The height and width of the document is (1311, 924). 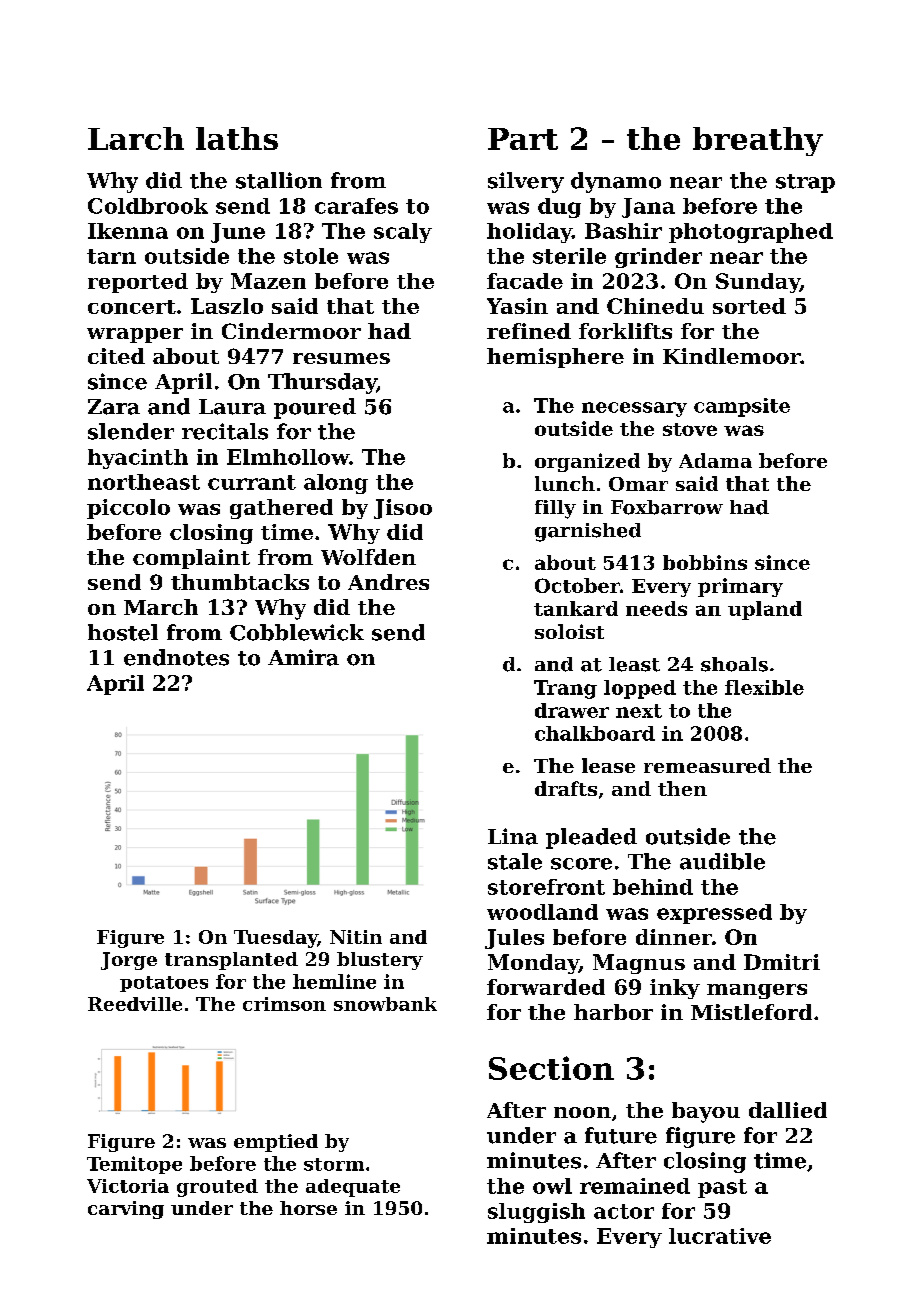 What do you see at coordinates (303, 657) in the document?
I see `Amira` at bounding box center [303, 657].
